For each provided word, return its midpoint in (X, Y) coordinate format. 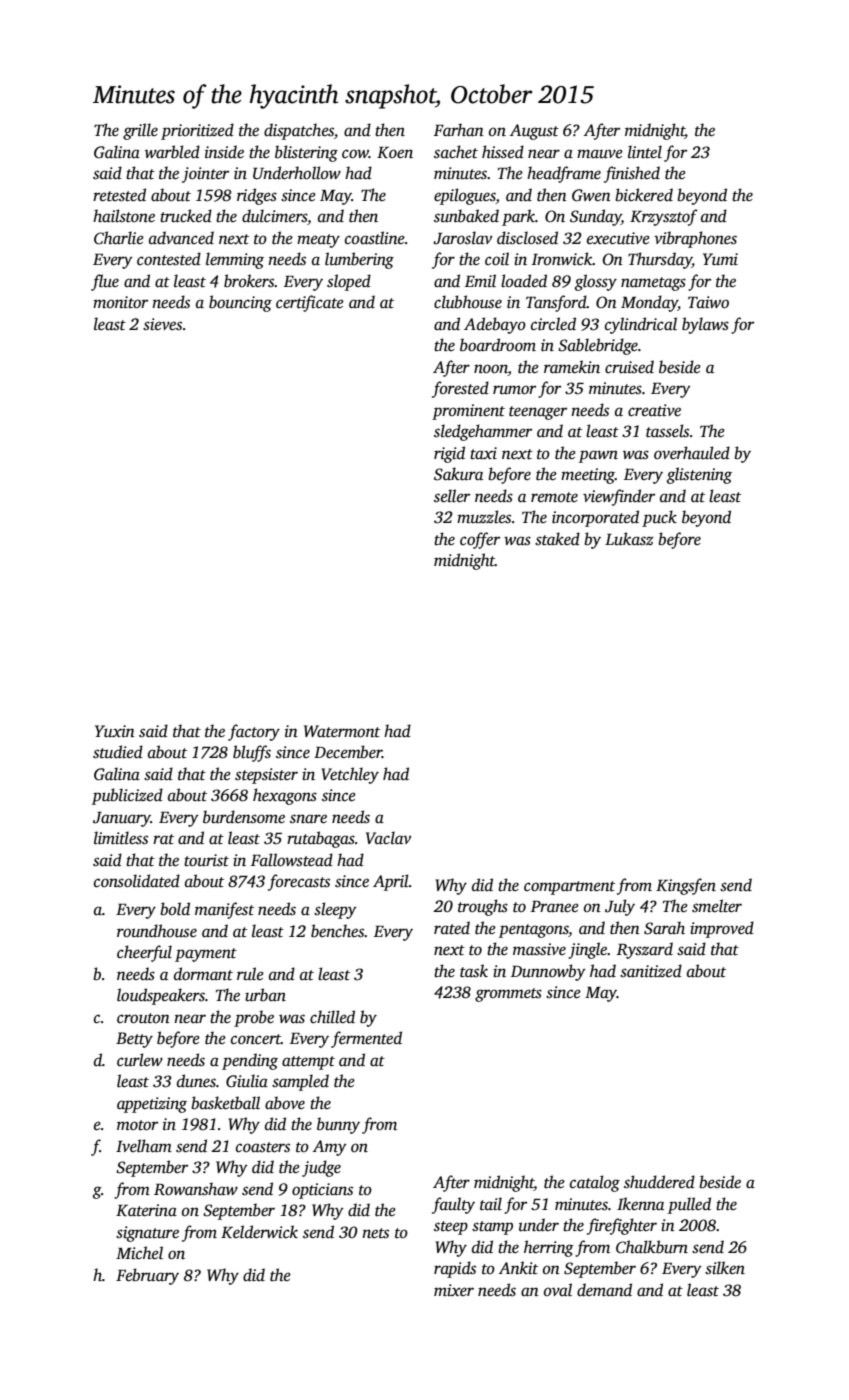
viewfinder (619, 497)
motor (137, 1125)
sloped (349, 282)
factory (254, 732)
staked (557, 539)
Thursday (660, 260)
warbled (172, 152)
